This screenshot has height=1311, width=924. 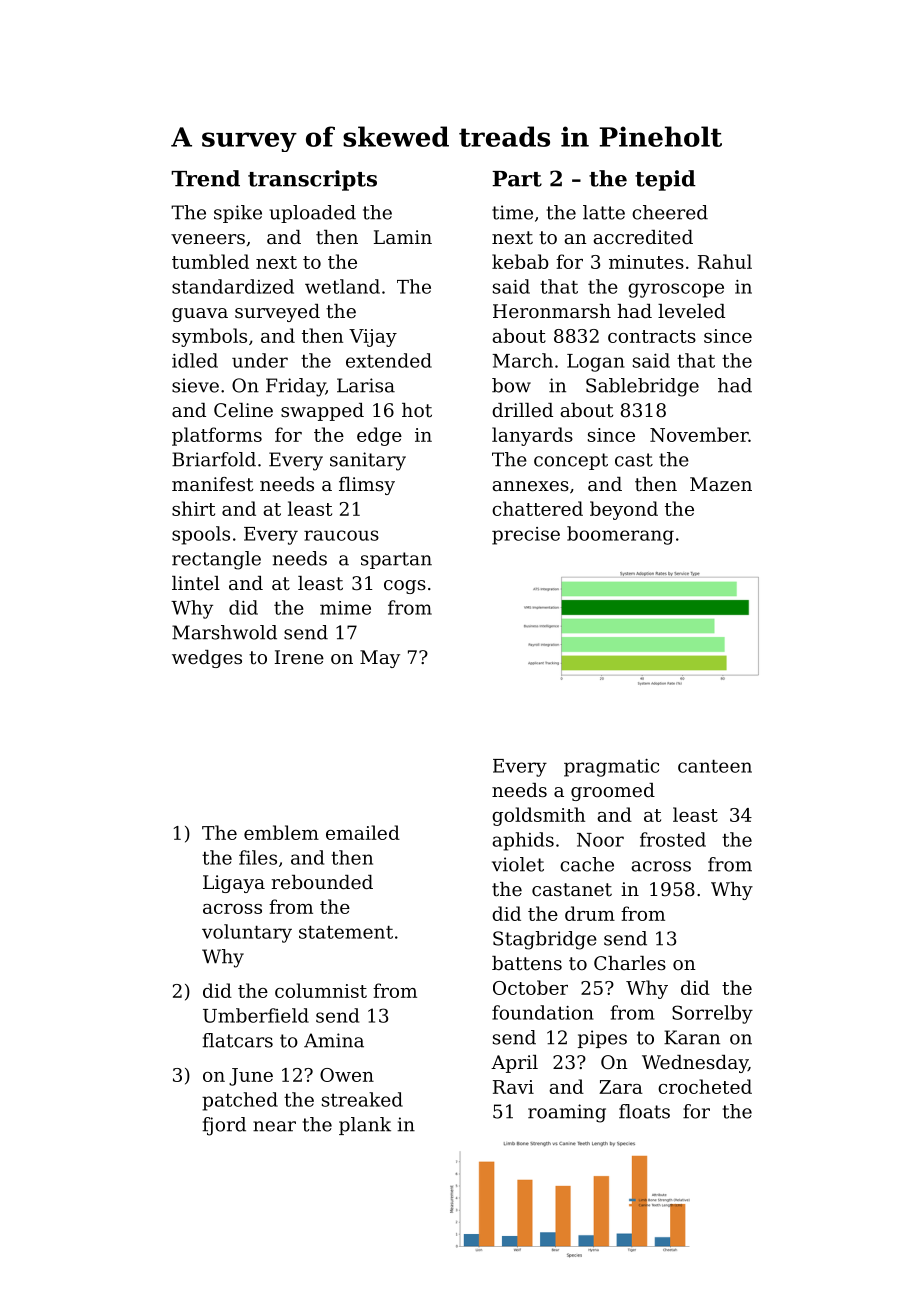 I want to click on frosted, so click(x=673, y=839).
